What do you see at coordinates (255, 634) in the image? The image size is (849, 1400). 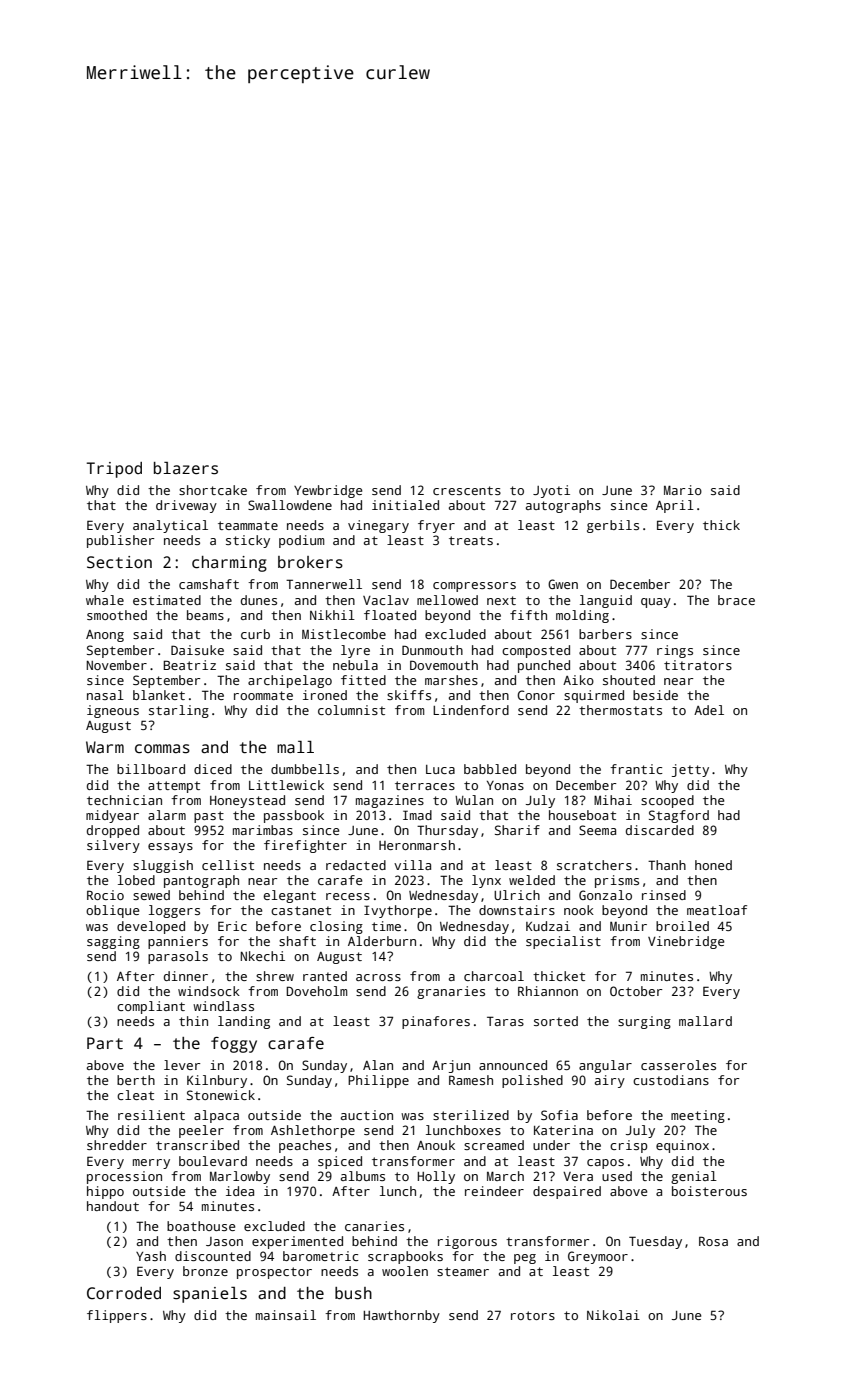 I see `curb` at bounding box center [255, 634].
